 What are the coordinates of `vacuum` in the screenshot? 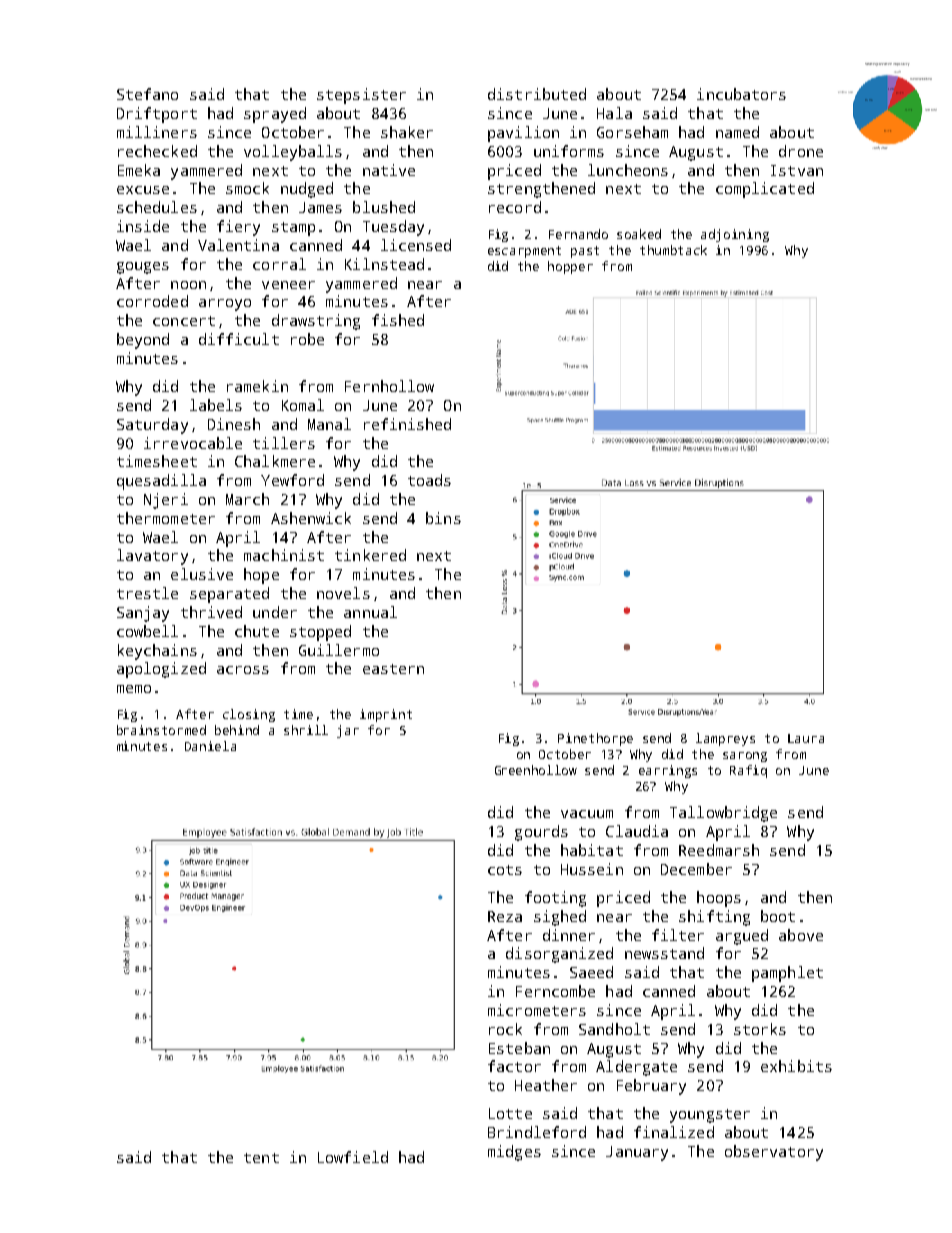 It's located at (587, 814).
